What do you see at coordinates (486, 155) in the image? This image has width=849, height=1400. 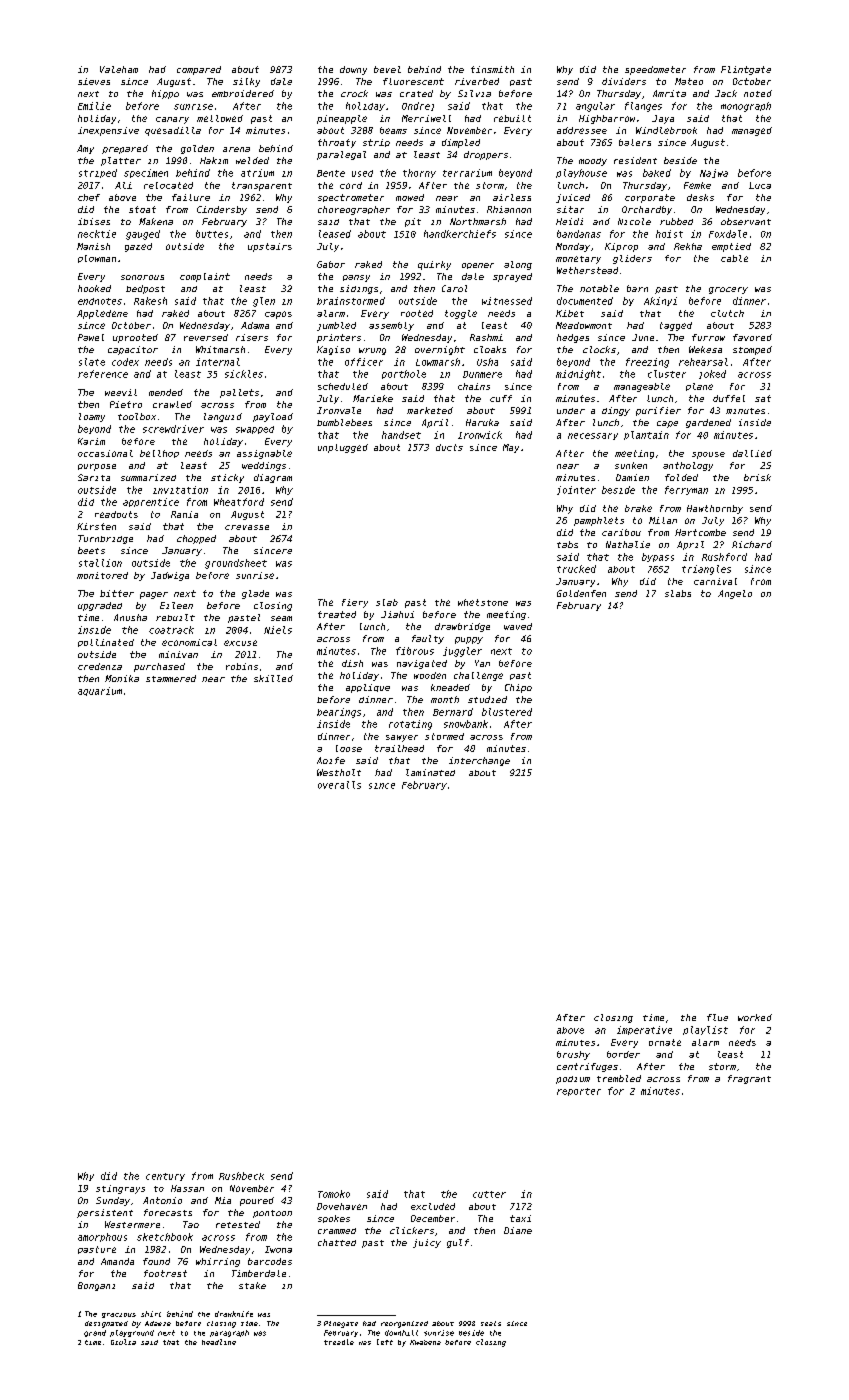 I see `droppers` at bounding box center [486, 155].
